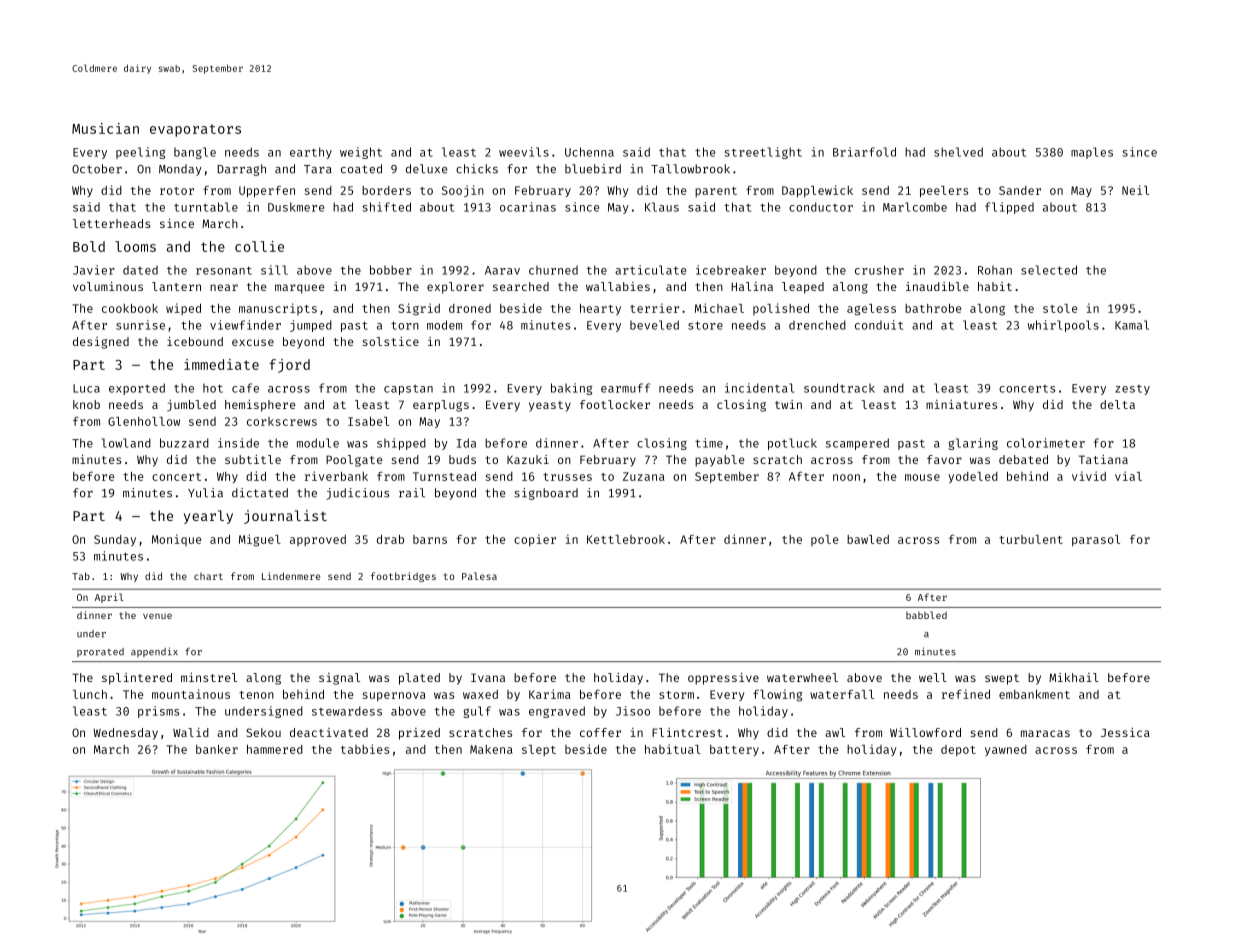 Image resolution: width=1233 pixels, height=952 pixels. Describe the element at coordinates (644, 476) in the screenshot. I see `Zuzana` at that location.
